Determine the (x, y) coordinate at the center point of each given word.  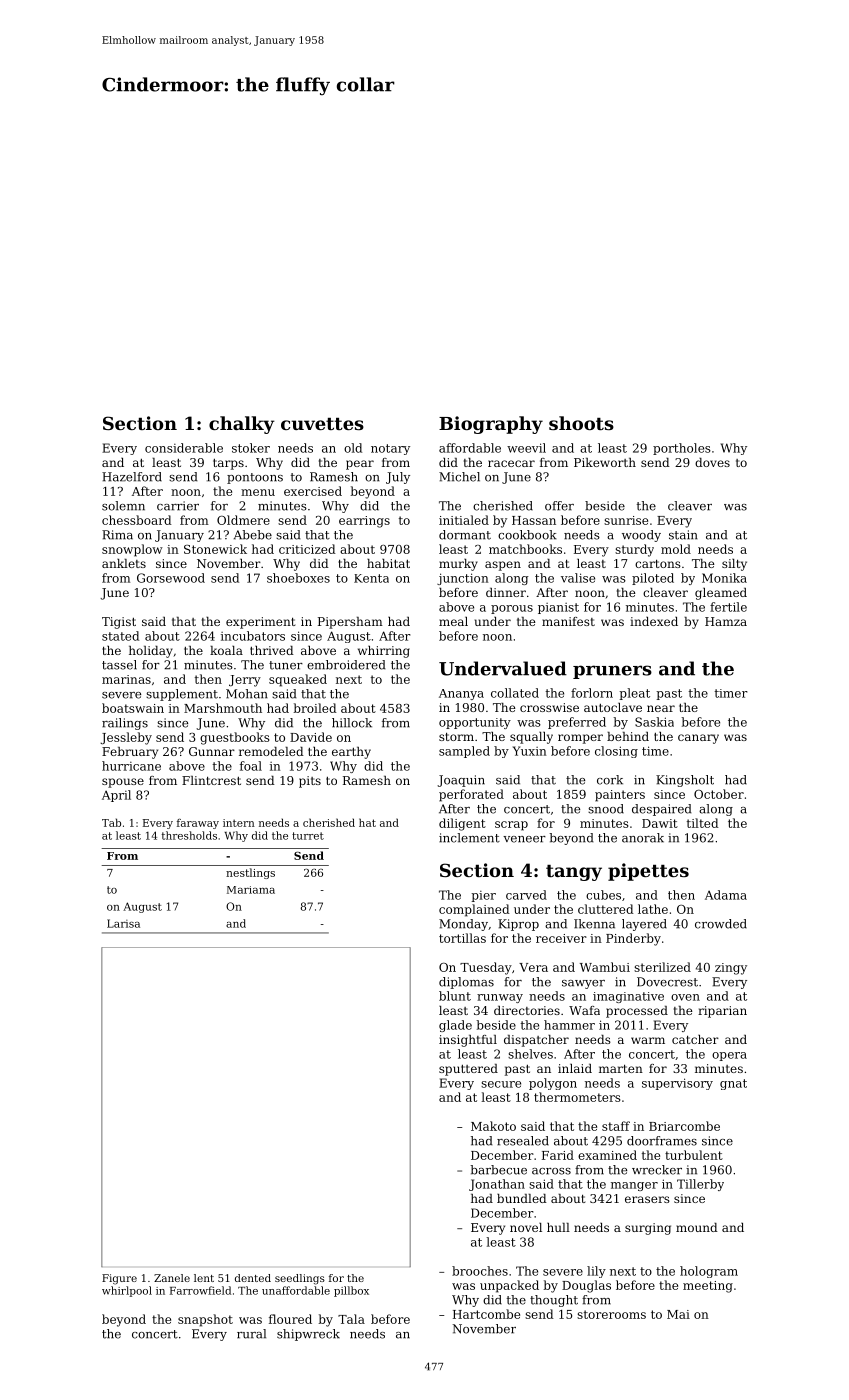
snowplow (132, 550)
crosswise (549, 707)
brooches (480, 1271)
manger (634, 1186)
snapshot (205, 1320)
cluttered (606, 909)
